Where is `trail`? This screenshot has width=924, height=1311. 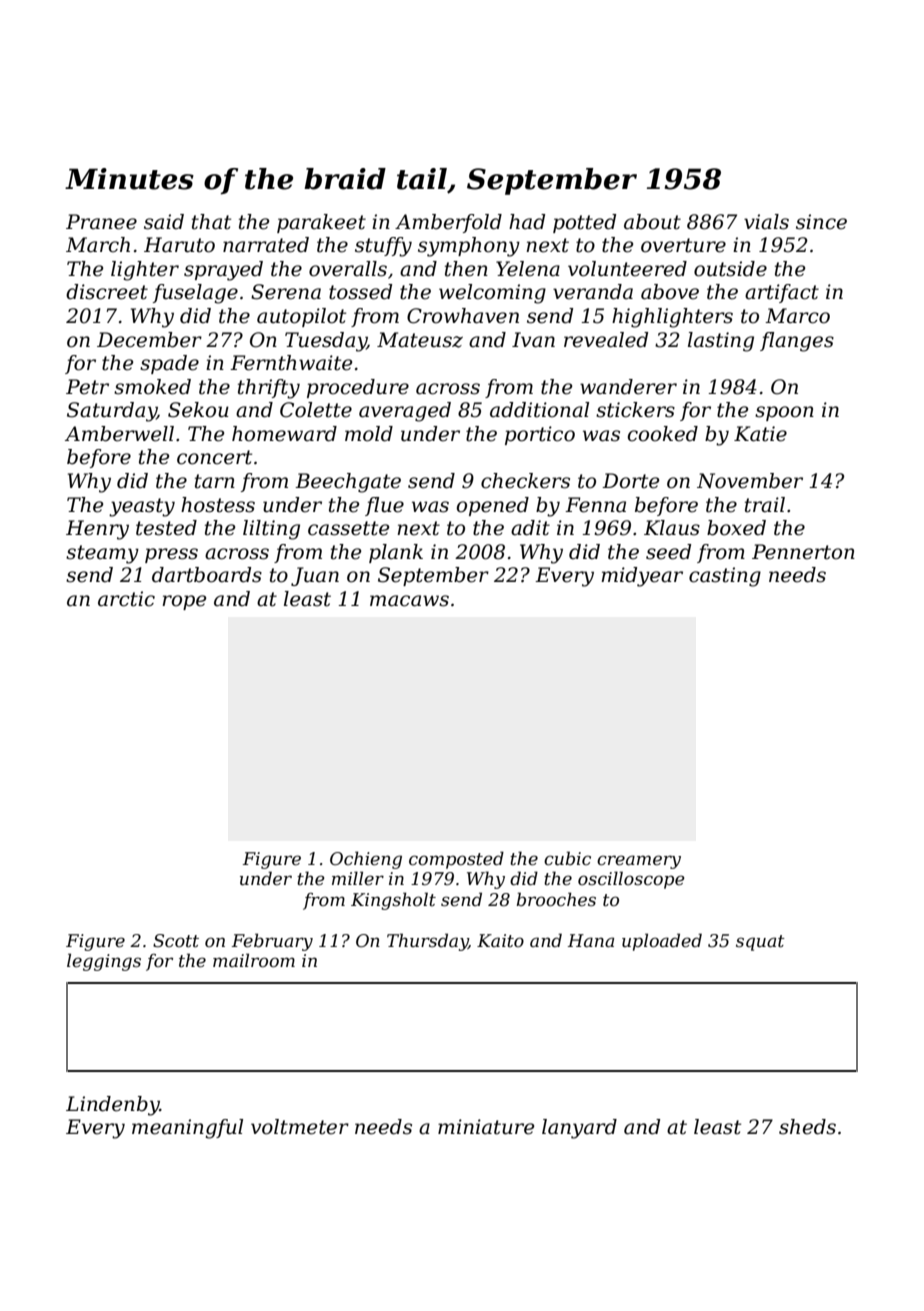
trail is located at coordinates (765, 505).
